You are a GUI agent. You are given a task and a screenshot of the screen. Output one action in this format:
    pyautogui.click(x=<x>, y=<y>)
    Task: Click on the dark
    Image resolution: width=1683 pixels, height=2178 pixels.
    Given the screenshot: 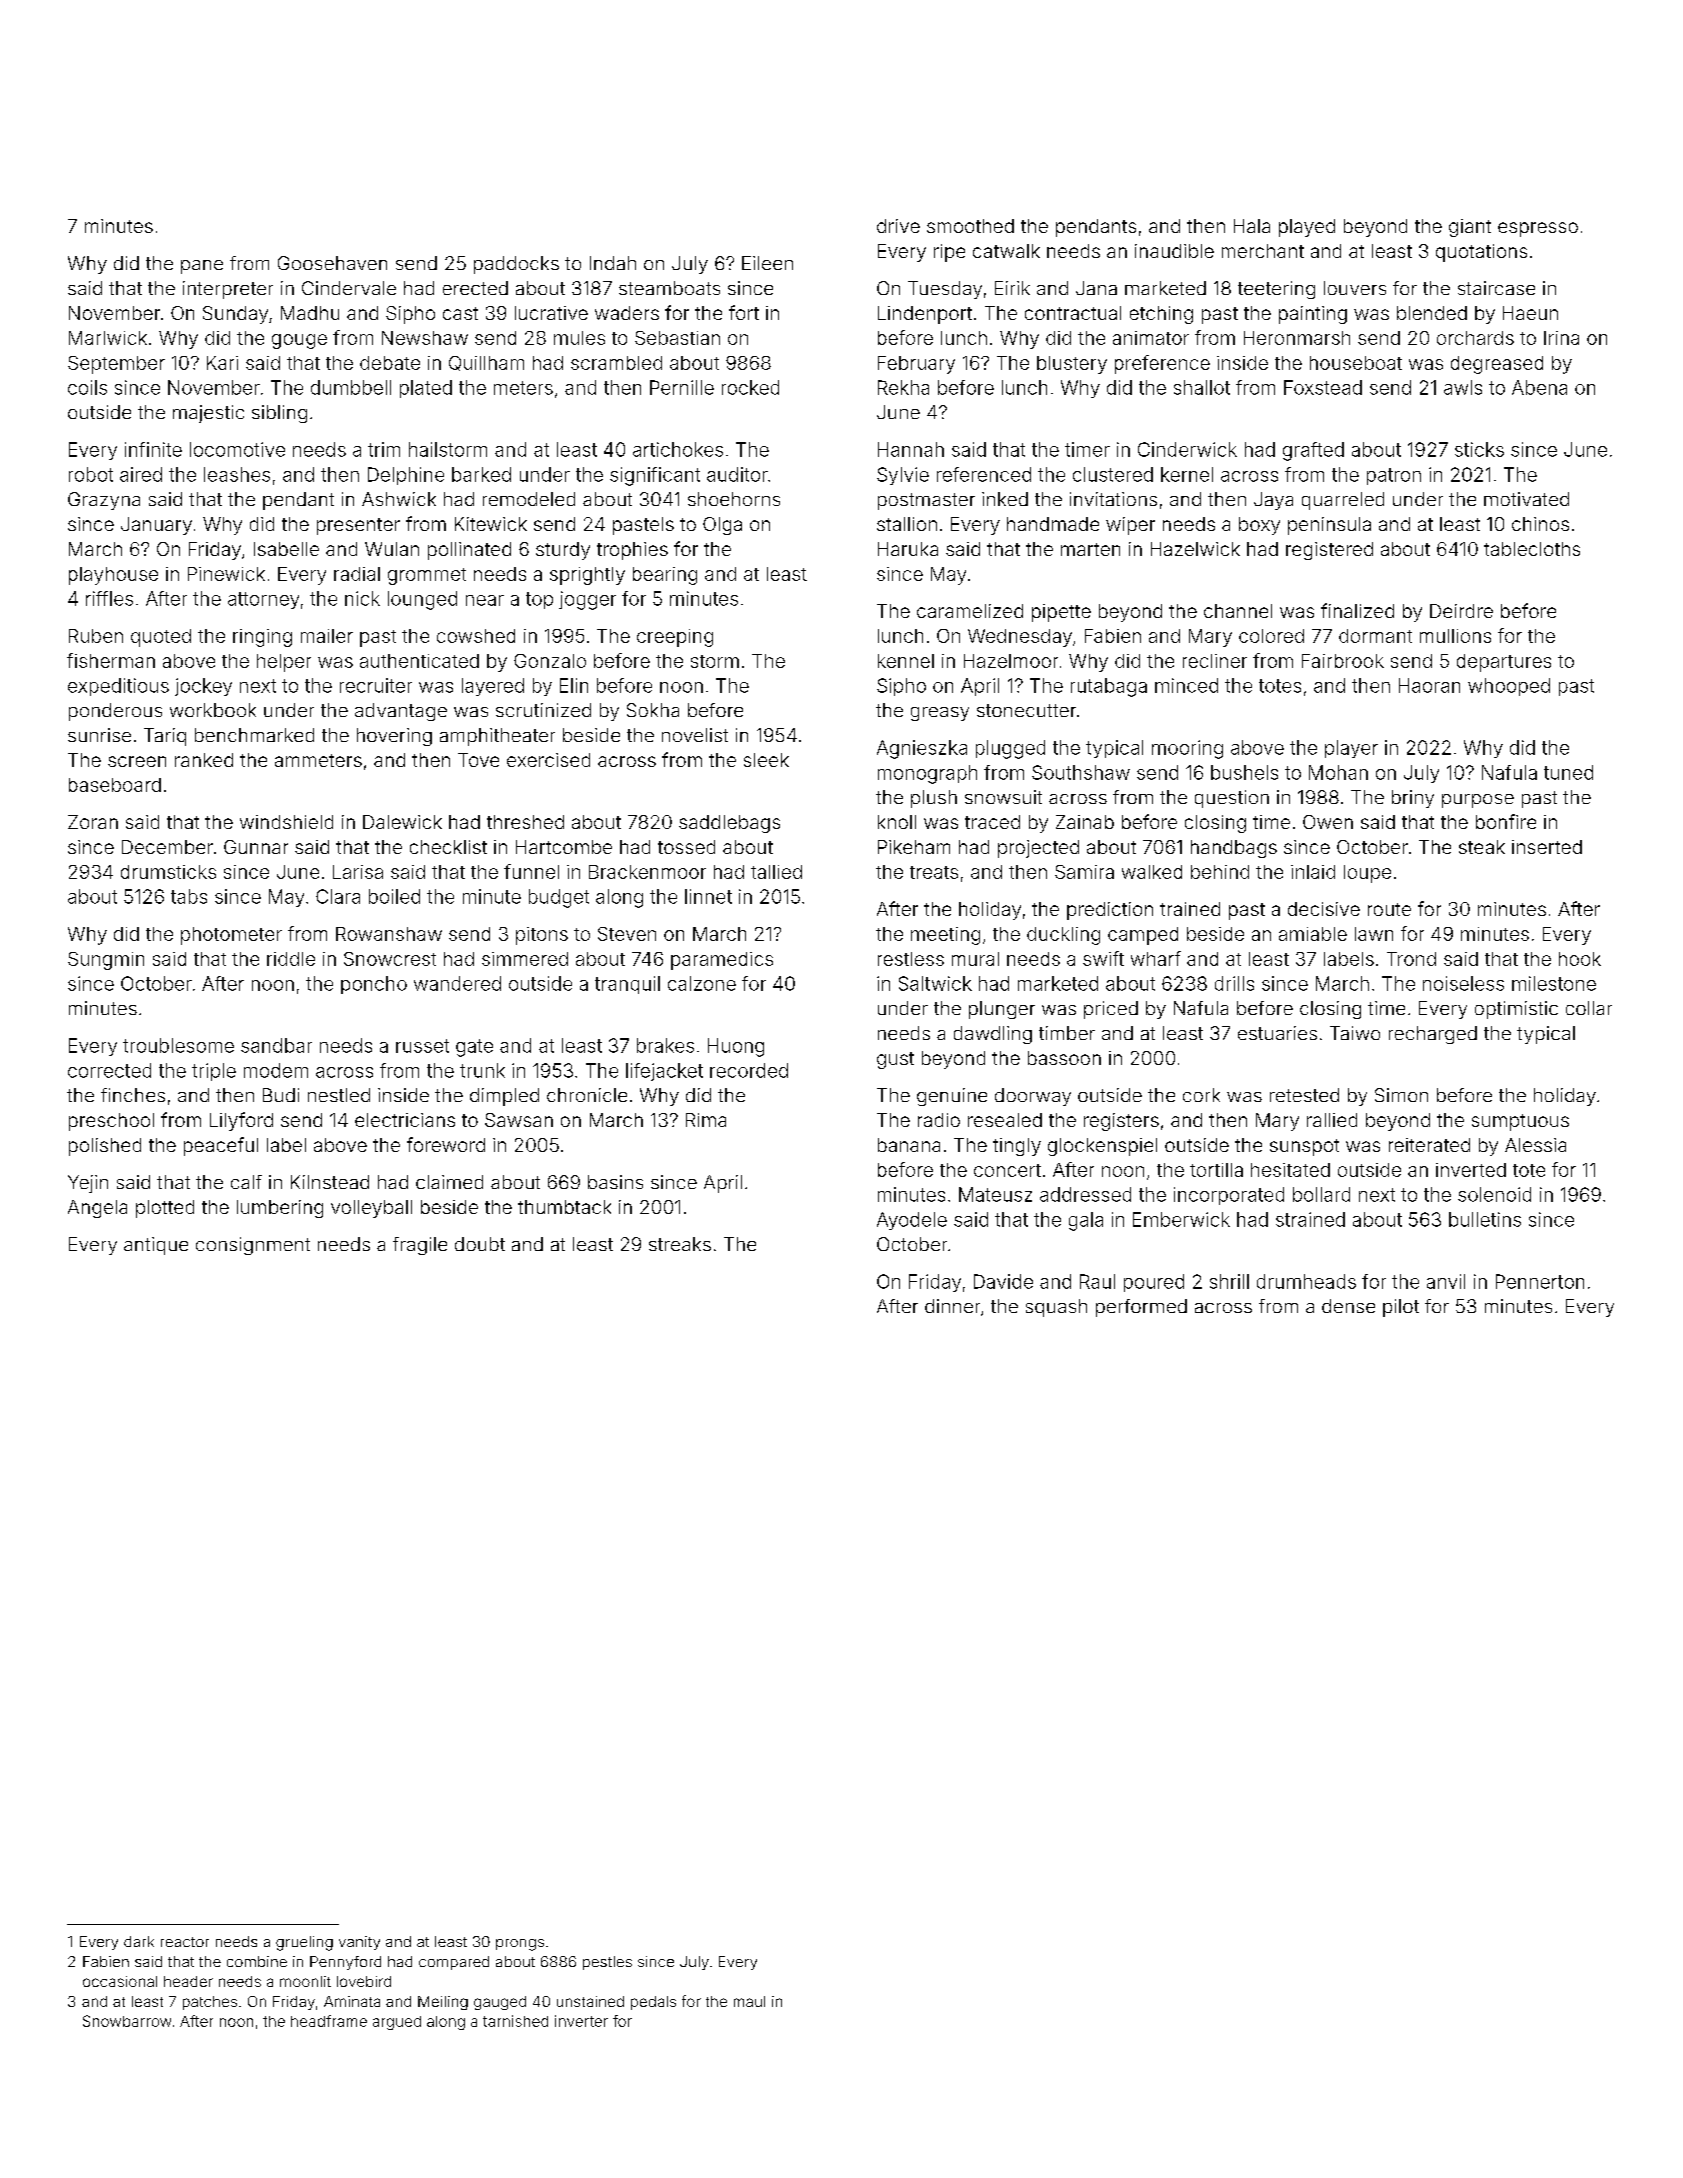 What is the action you would take?
    pyautogui.click(x=139, y=1941)
